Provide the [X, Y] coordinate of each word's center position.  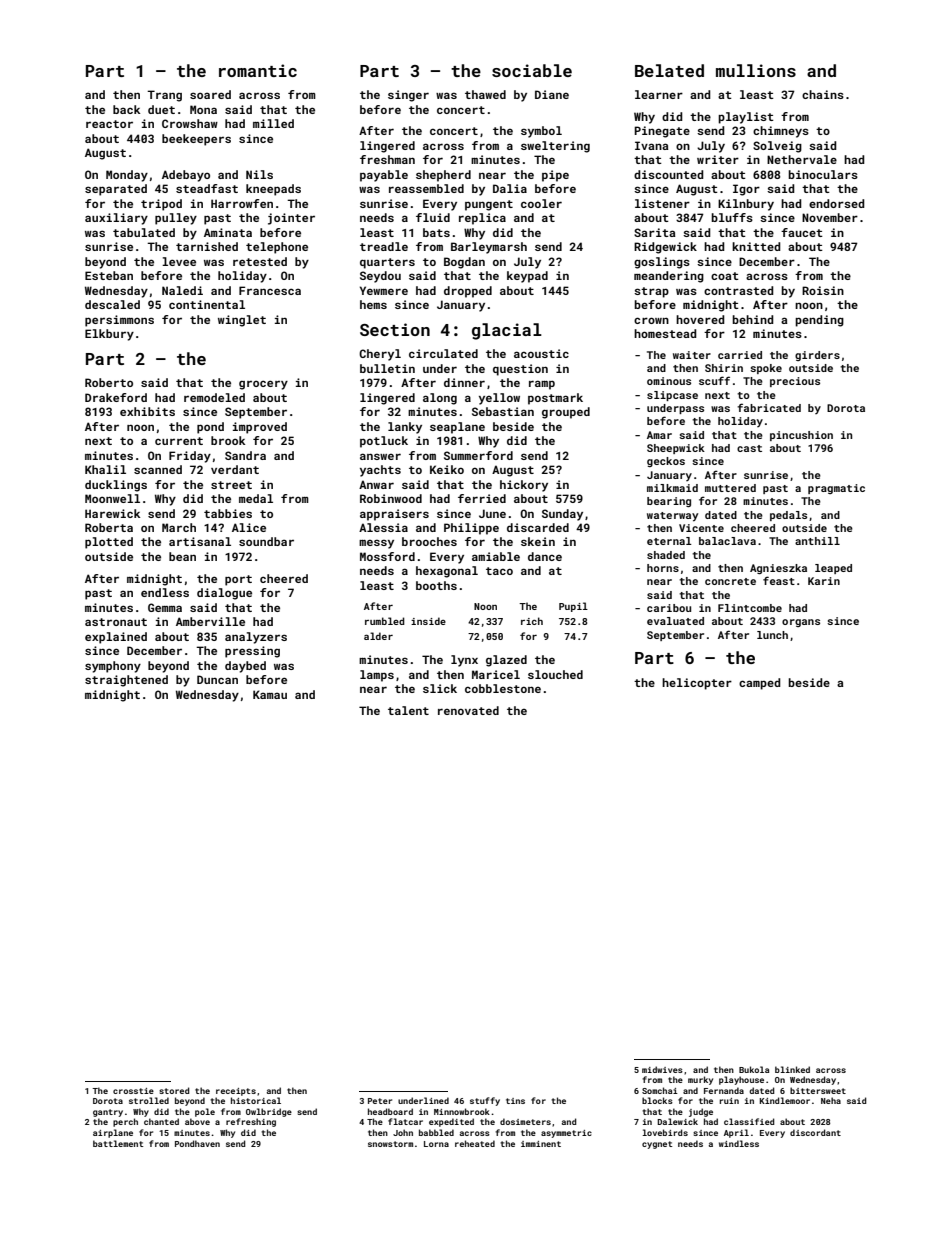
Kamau [270, 694]
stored [174, 1090]
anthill [817, 541]
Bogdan [464, 263]
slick [440, 688]
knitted [756, 246]
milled [273, 123]
